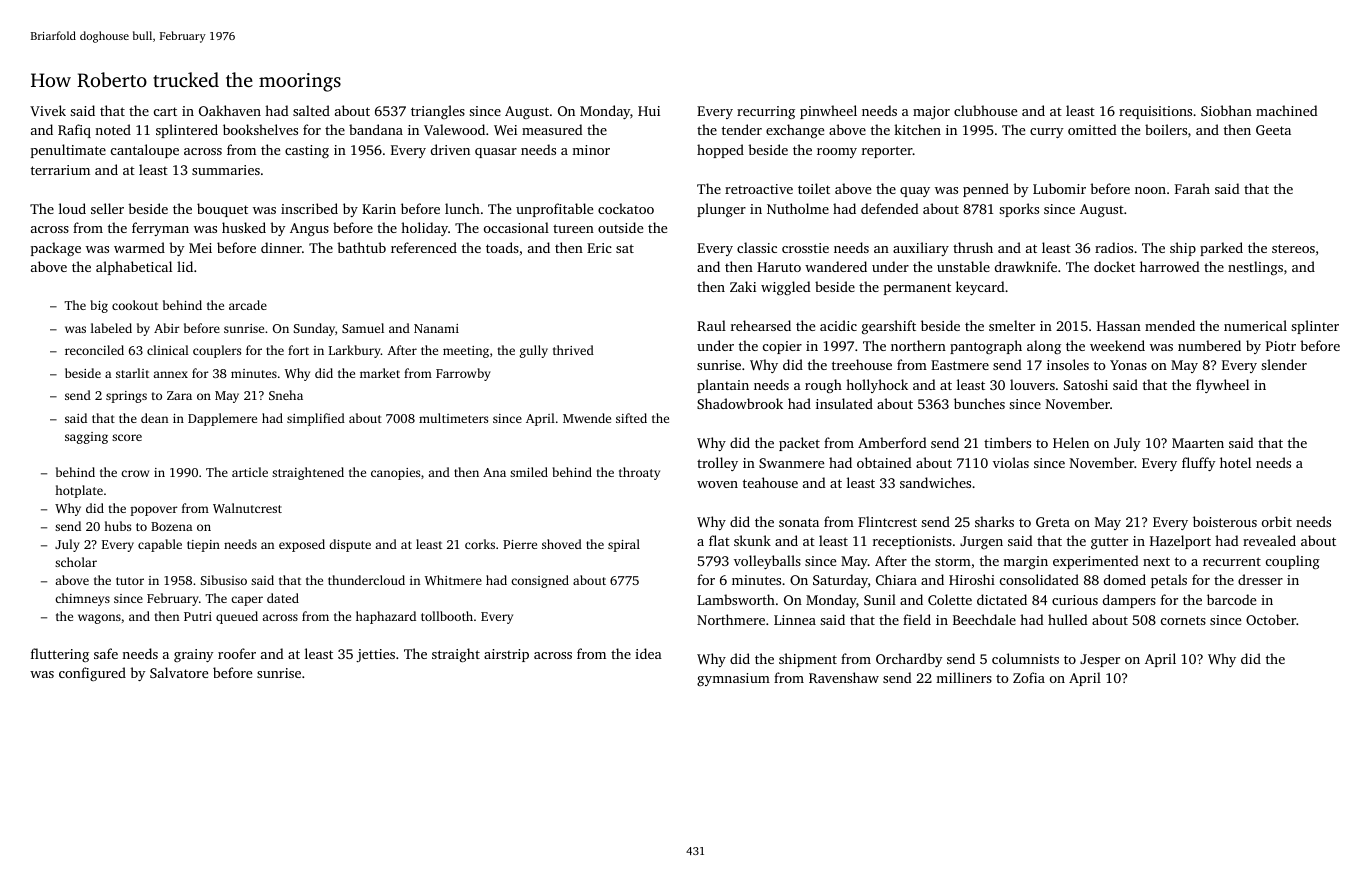 This document has height=887, width=1372. I want to click on Orchardby, so click(909, 660).
